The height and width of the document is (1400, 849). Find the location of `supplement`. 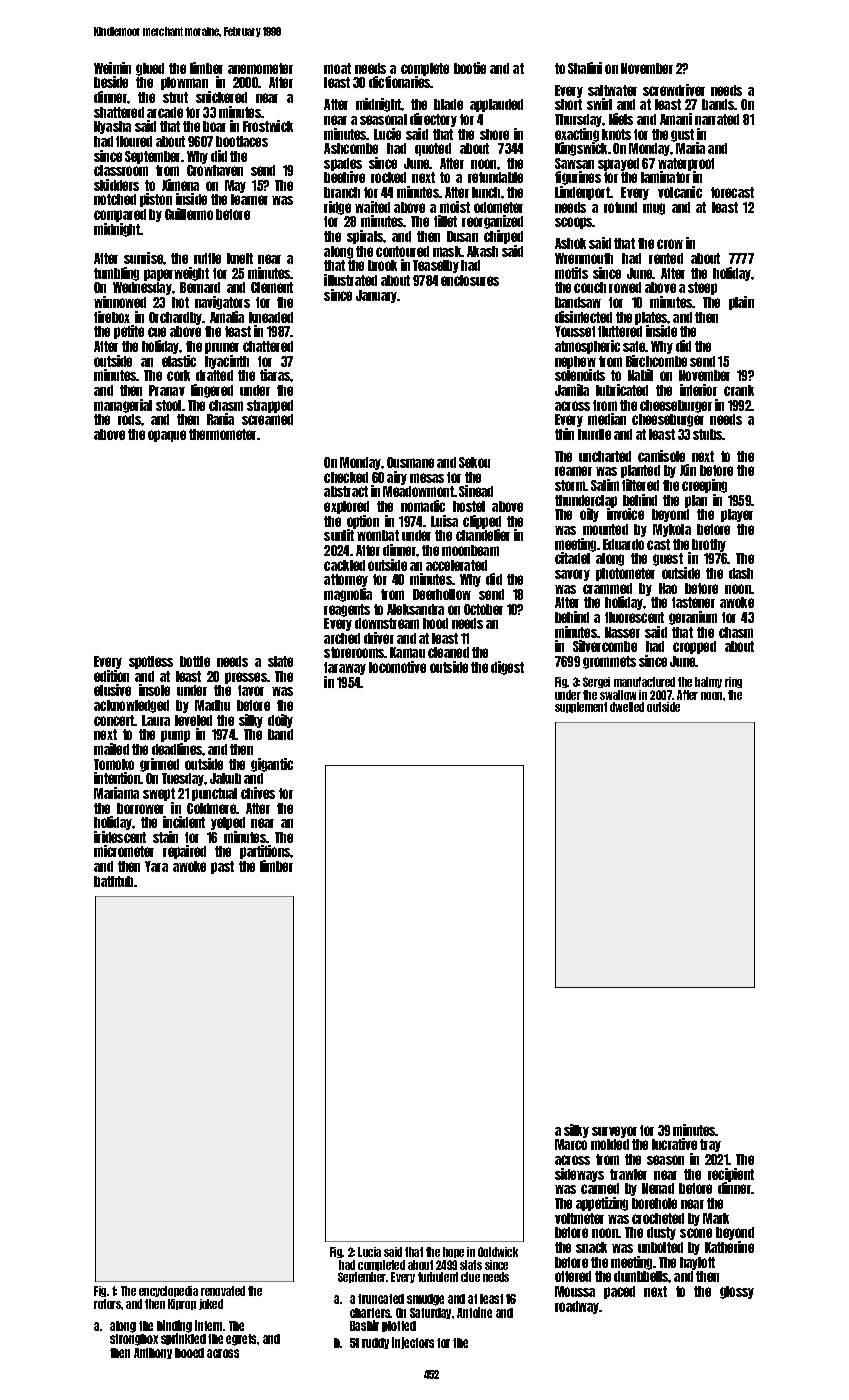

supplement is located at coordinates (581, 707).
